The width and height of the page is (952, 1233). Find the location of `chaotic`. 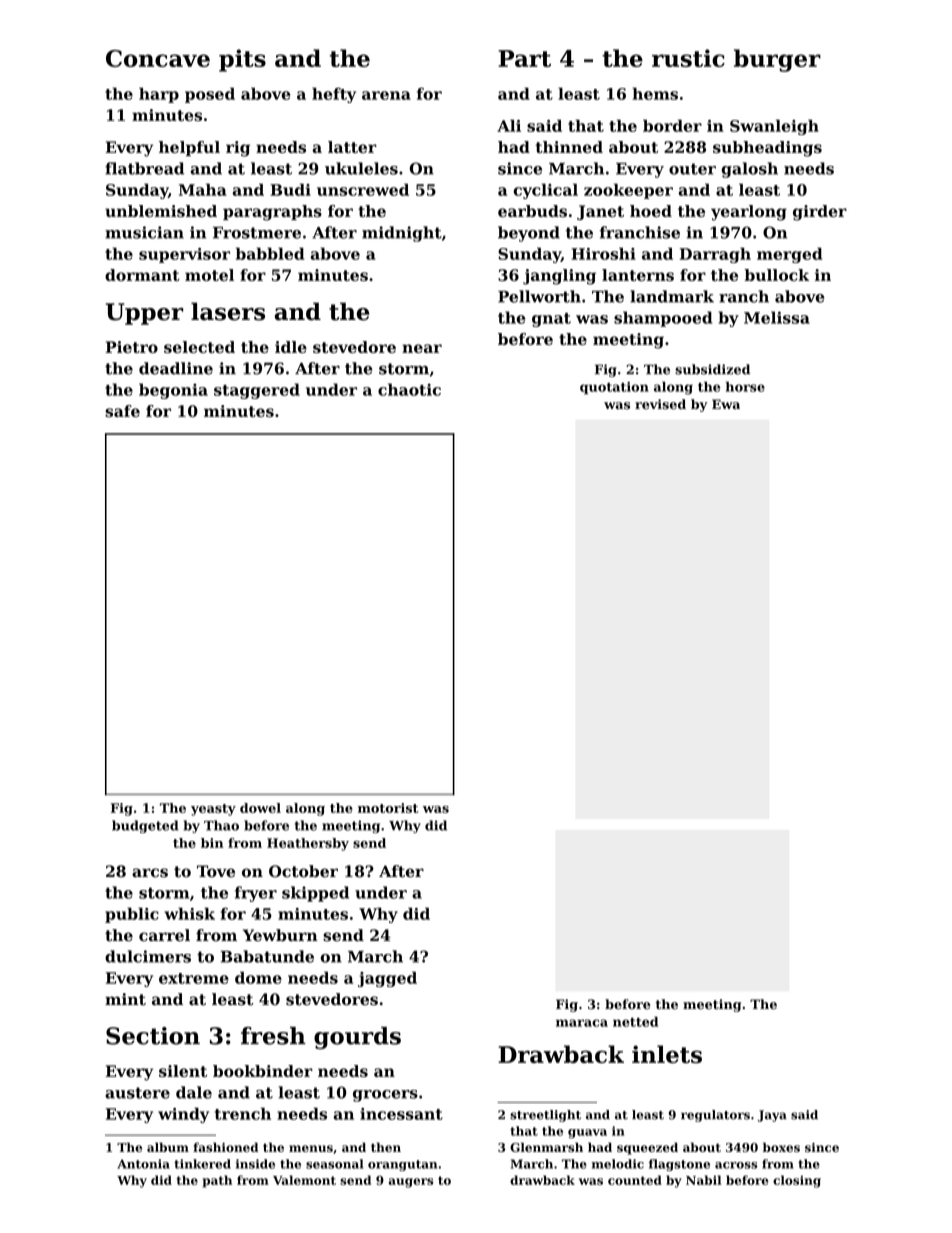

chaotic is located at coordinates (409, 389).
